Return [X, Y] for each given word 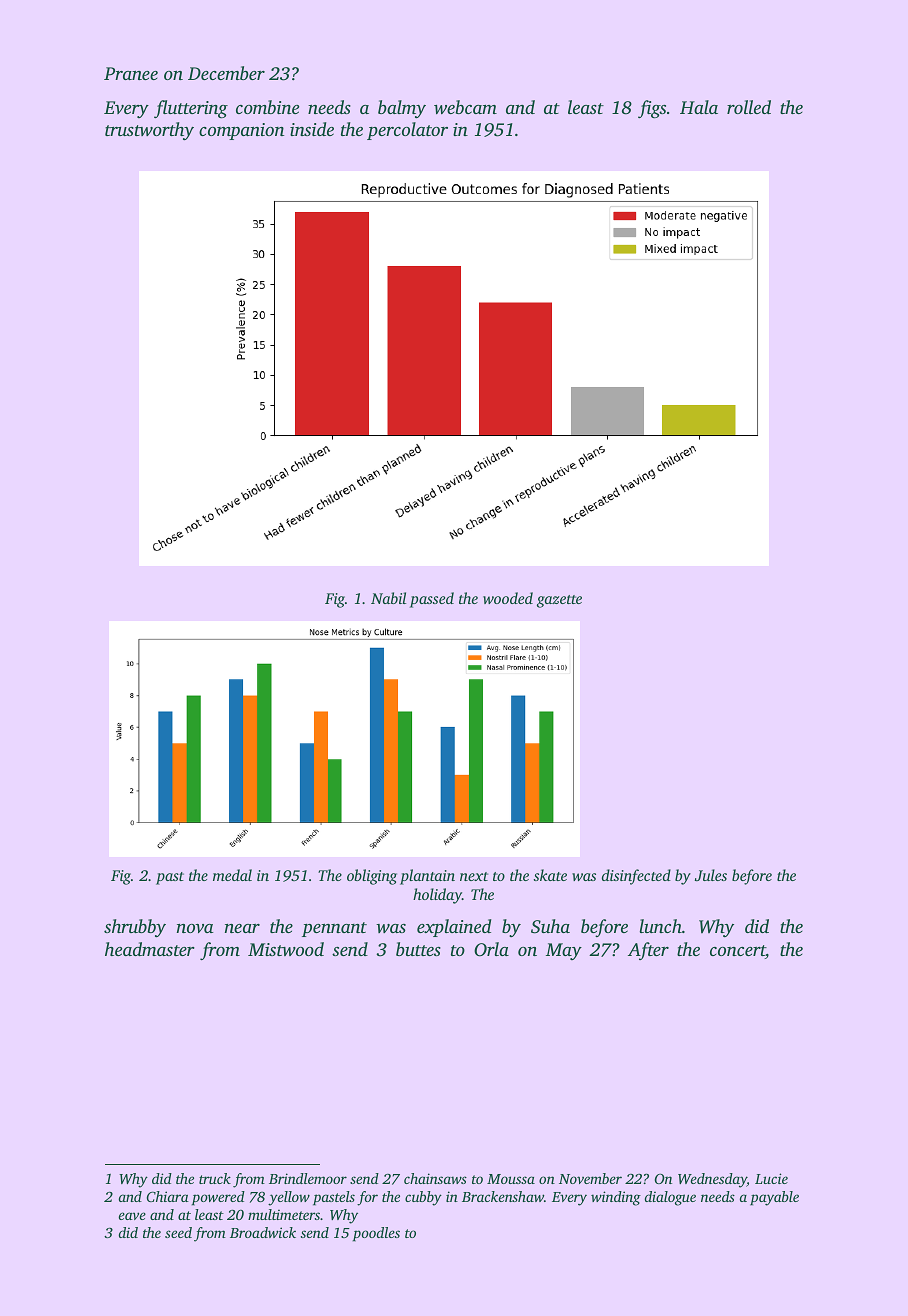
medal [232, 875]
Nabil [388, 598]
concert [738, 952]
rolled [749, 107]
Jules [711, 875]
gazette [559, 601]
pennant [334, 929]
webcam [465, 107]
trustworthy [149, 131]
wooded [508, 598]
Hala [699, 107]
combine [267, 107]
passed [432, 600]
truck [215, 1178]
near [242, 928]
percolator [407, 131]
